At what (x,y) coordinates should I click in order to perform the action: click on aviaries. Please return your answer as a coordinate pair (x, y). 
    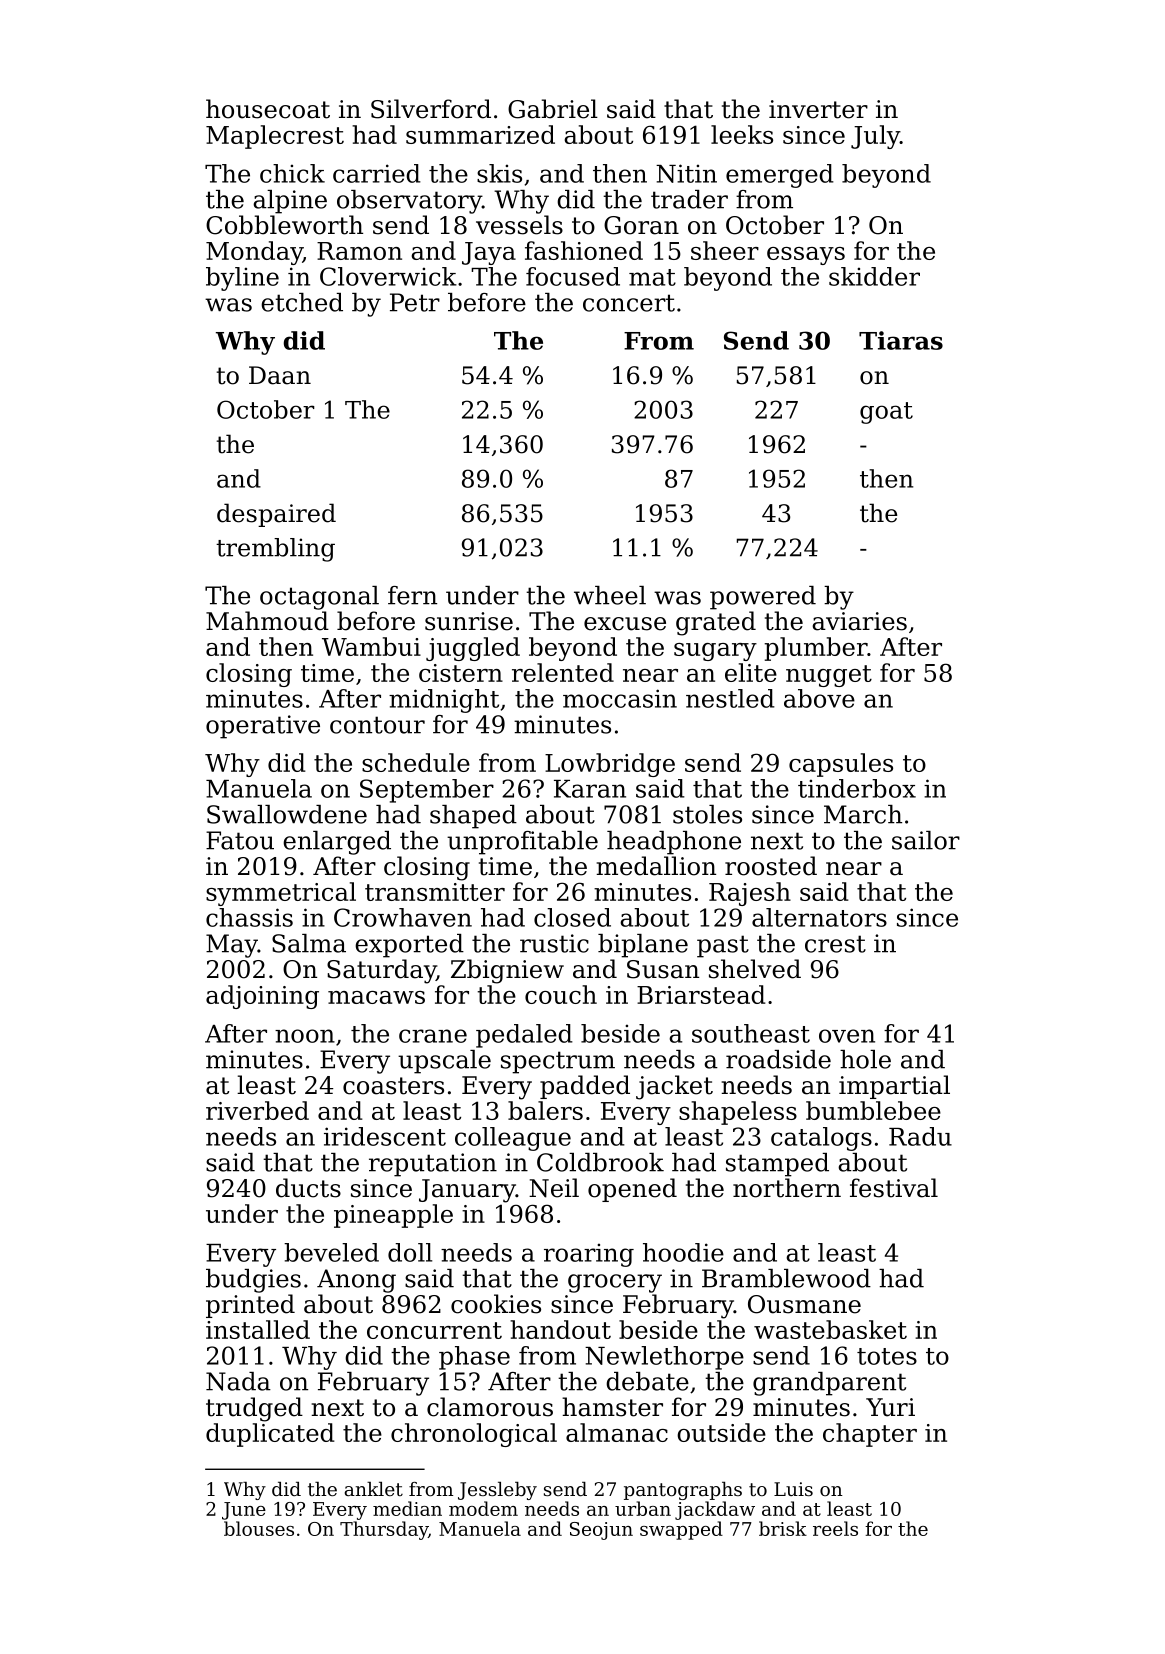
    Looking at the image, I should click on (859, 621).
